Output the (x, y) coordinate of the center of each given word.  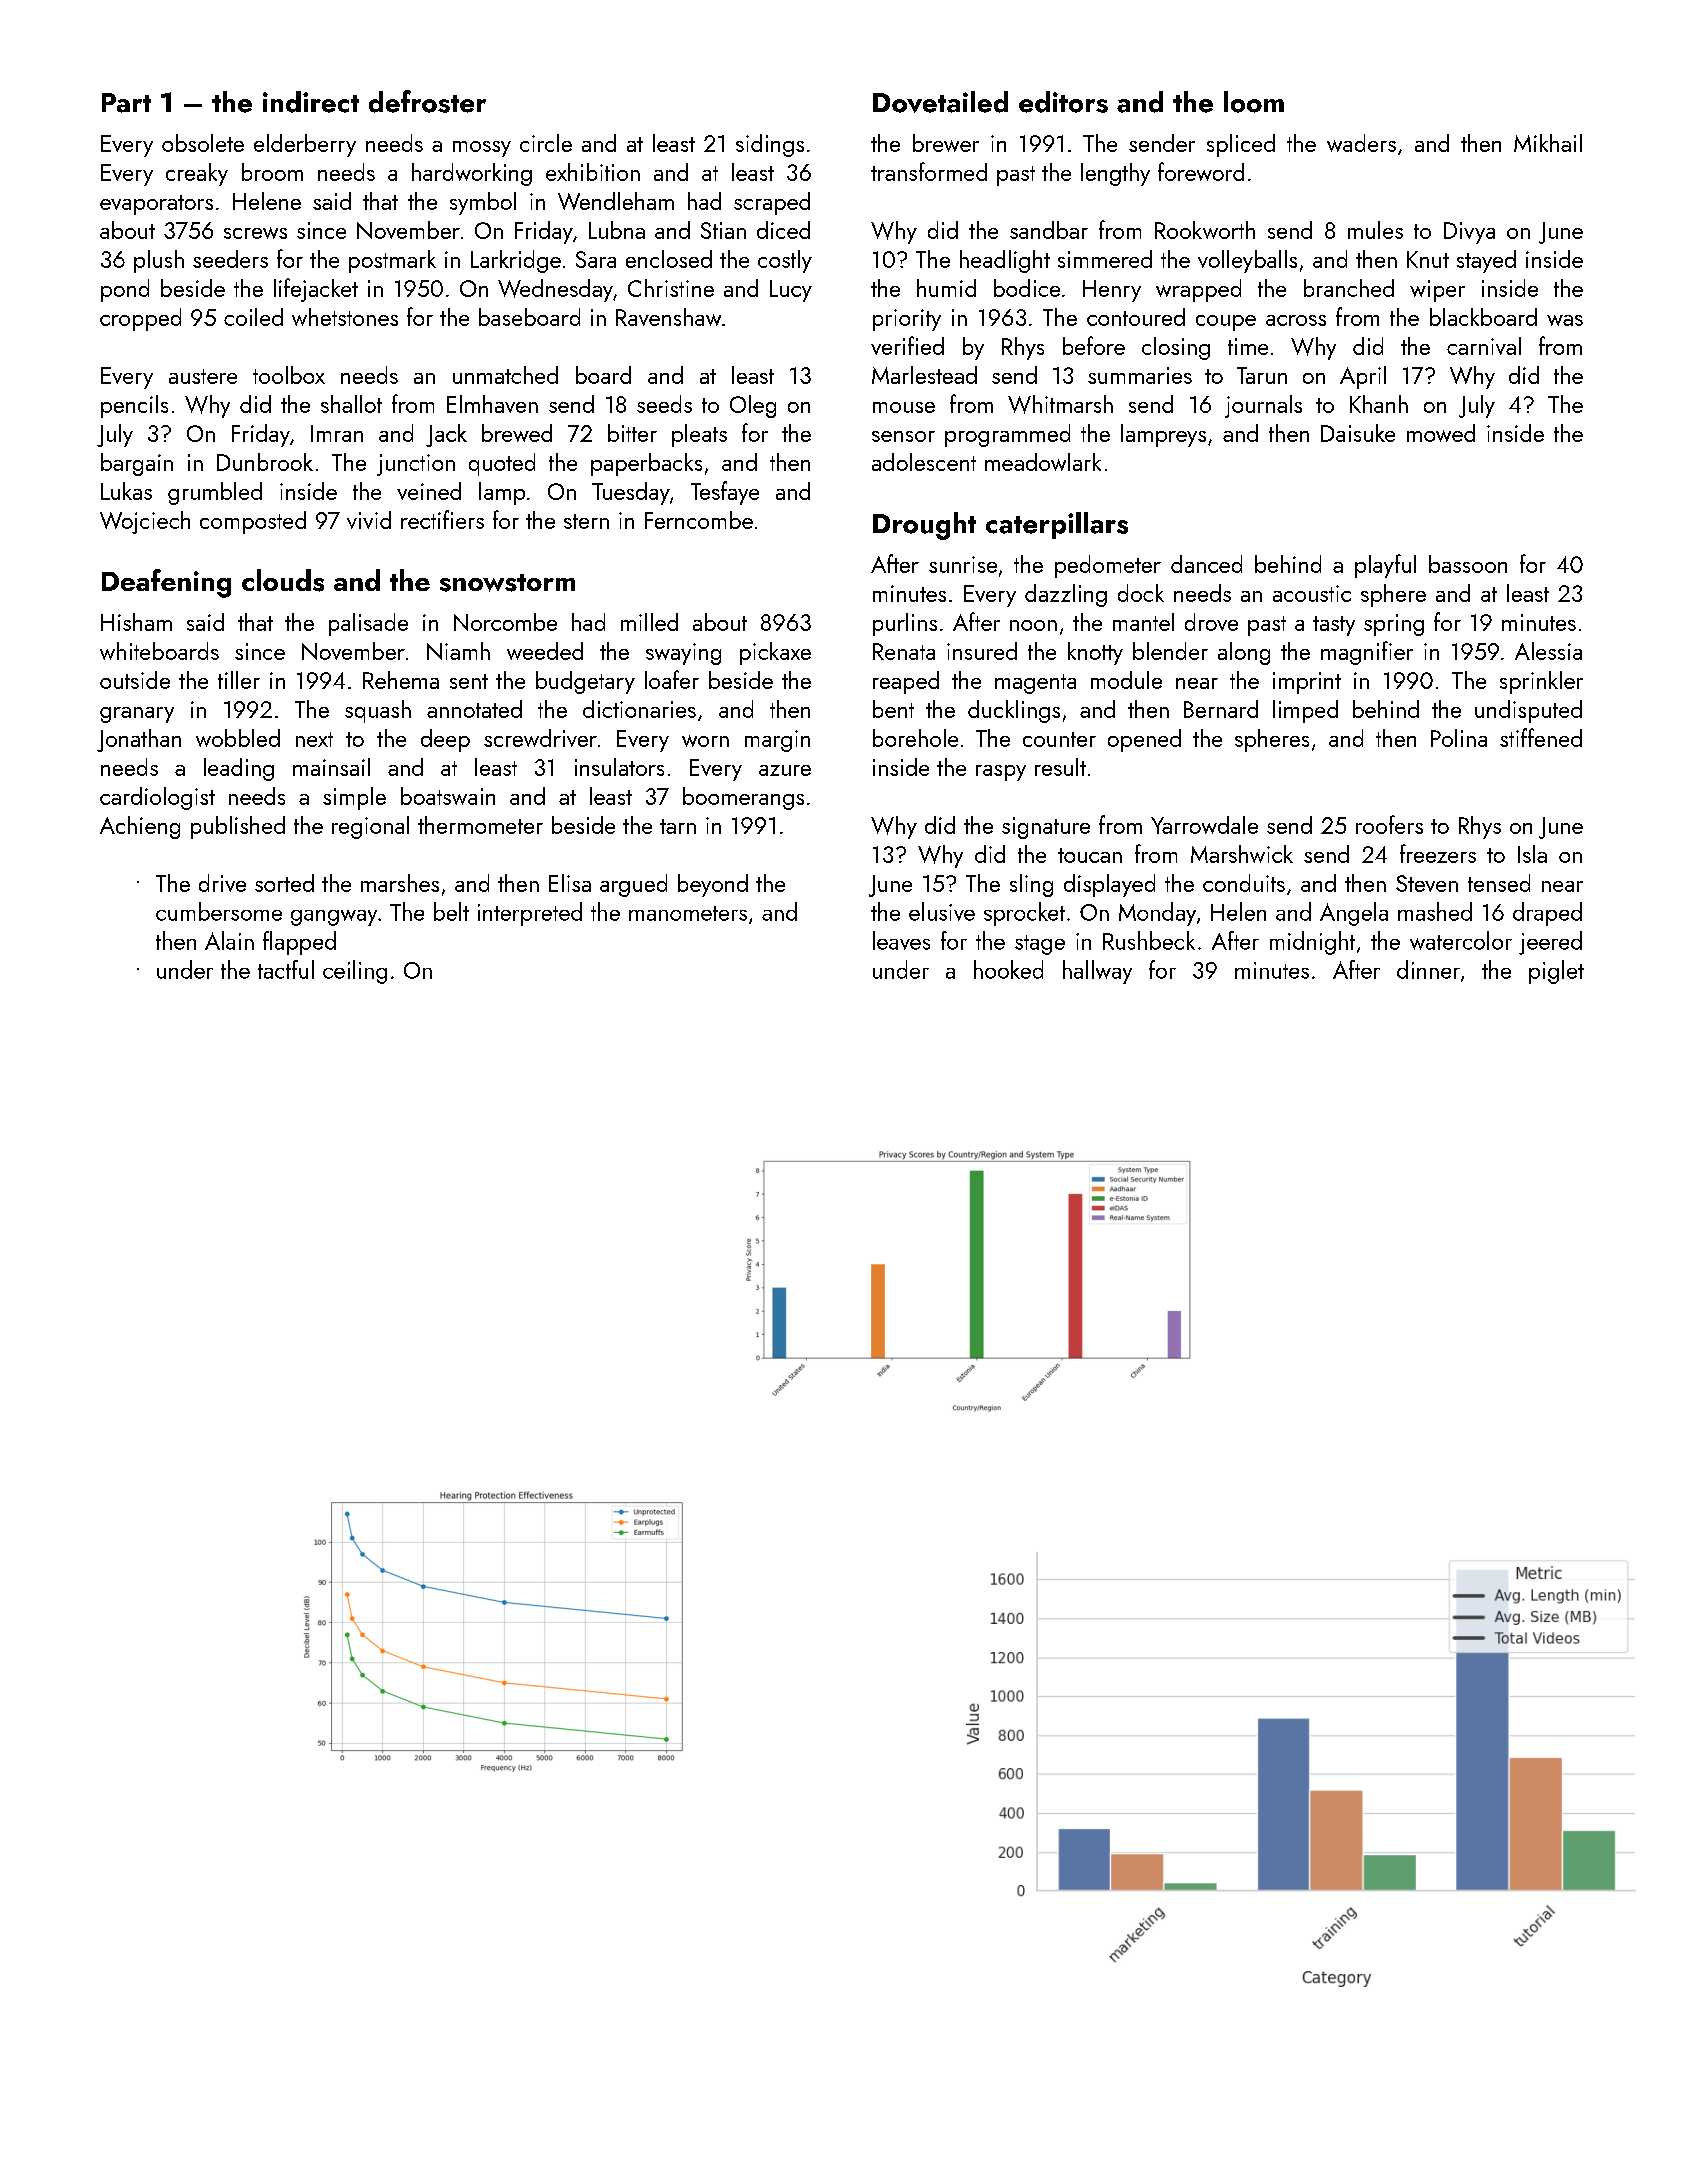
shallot (351, 404)
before (1094, 345)
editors (1063, 102)
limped (1305, 711)
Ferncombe (699, 520)
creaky (197, 174)
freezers (1438, 853)
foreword (1201, 171)
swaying (683, 654)
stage (1040, 945)
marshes (400, 883)
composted (253, 522)
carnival (1484, 346)
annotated (474, 709)
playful (1385, 566)
